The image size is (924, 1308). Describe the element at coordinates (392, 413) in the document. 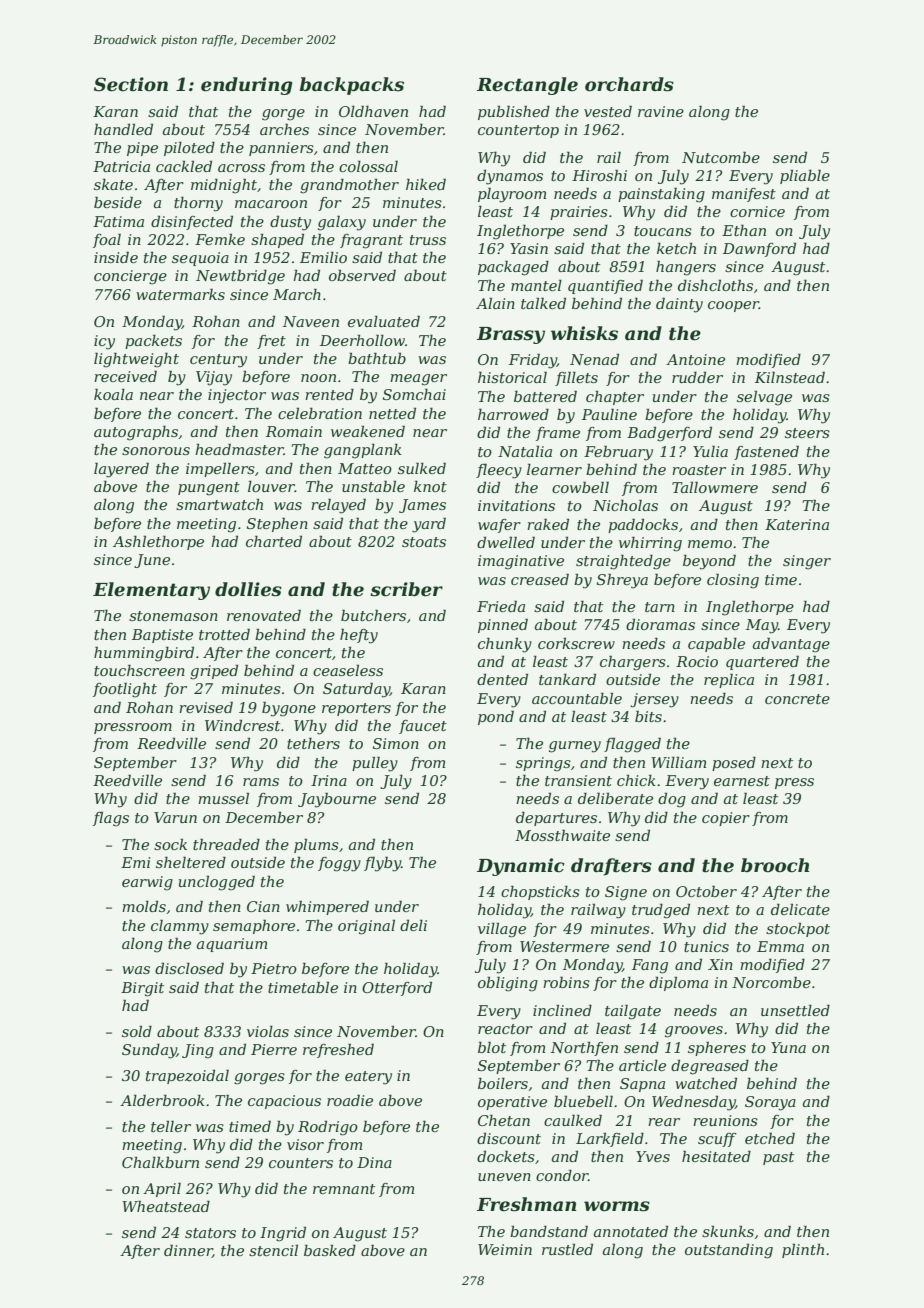

I see `netted` at that location.
